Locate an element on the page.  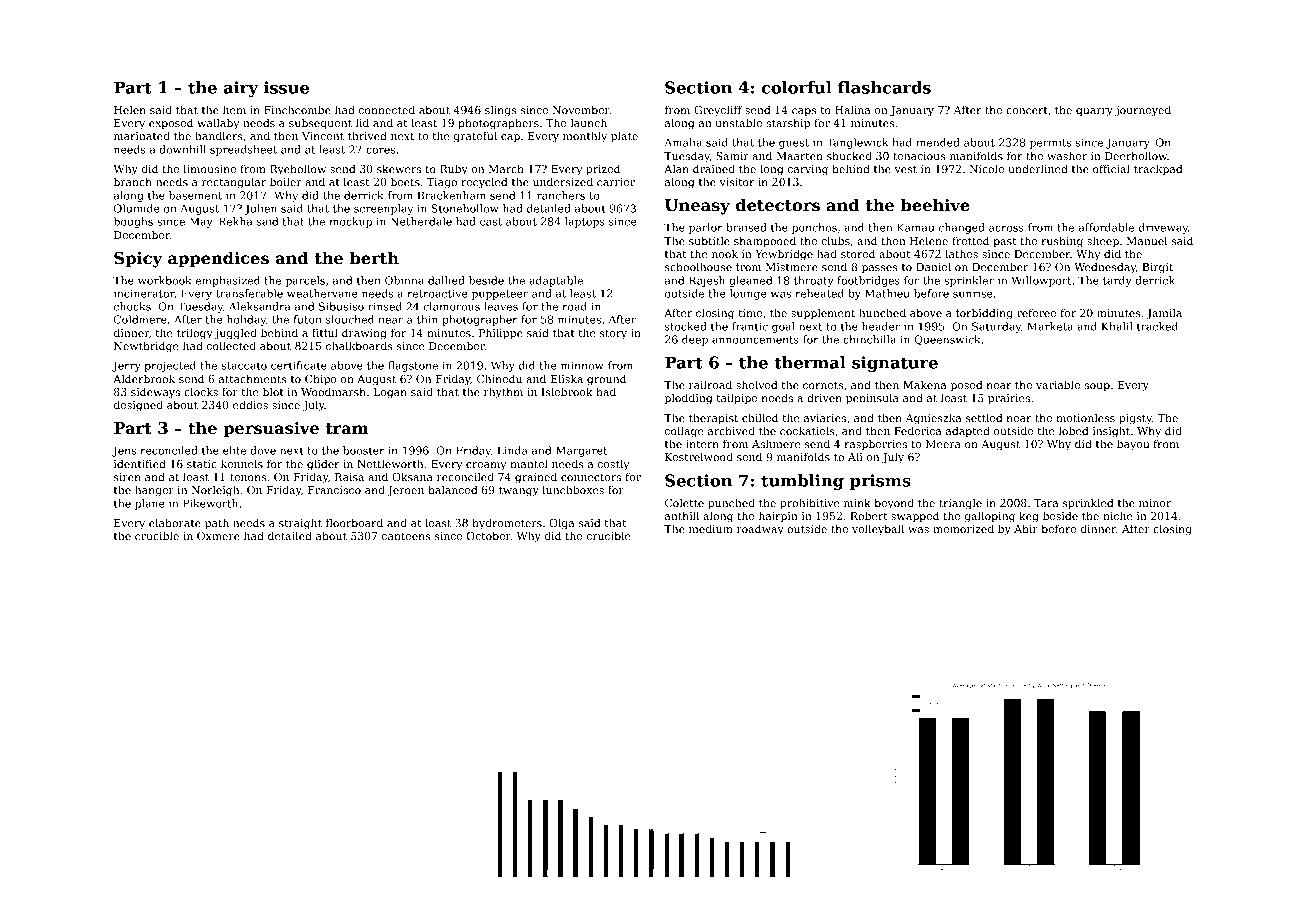
airy is located at coordinates (241, 89).
